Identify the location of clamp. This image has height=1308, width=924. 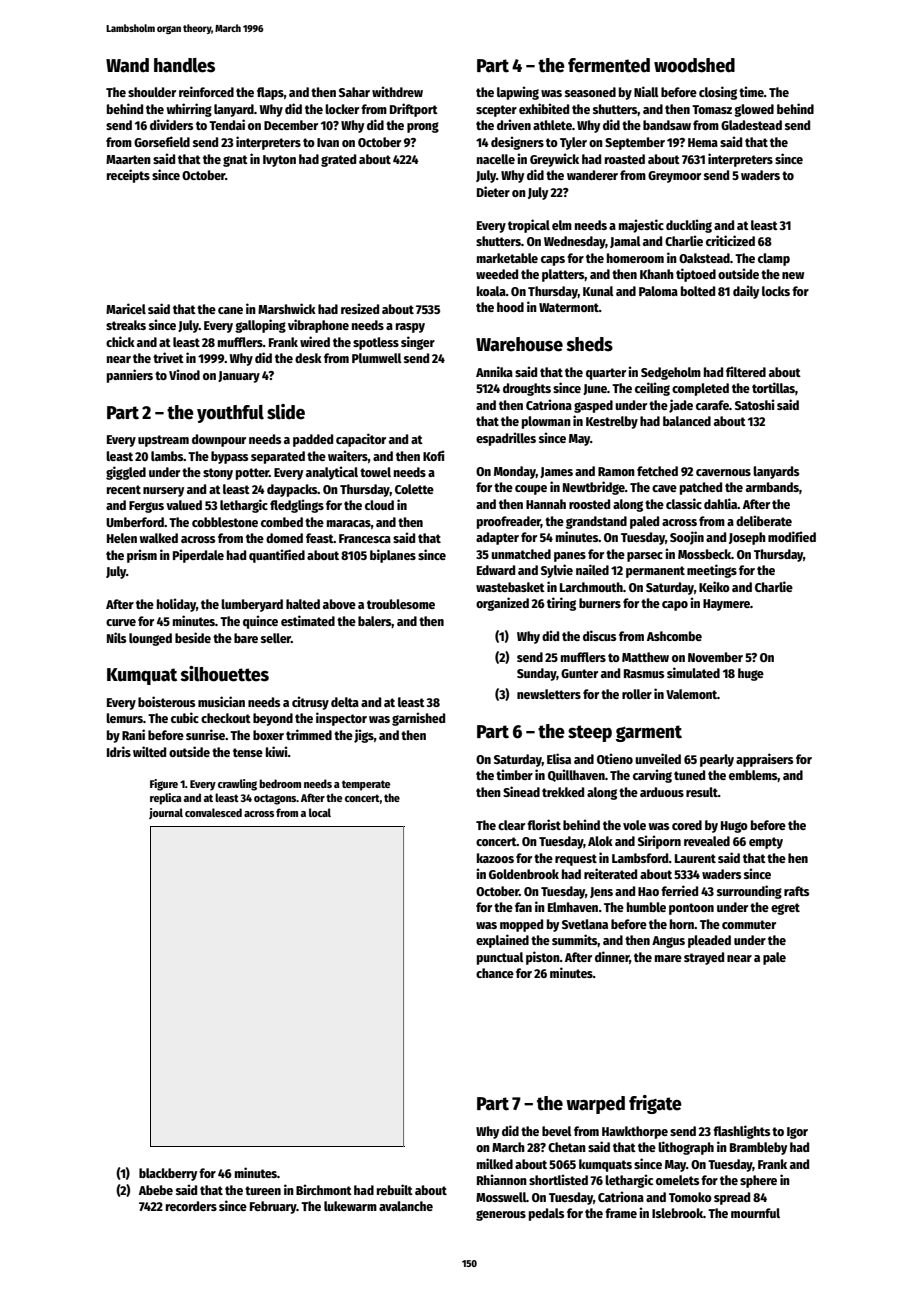
(774, 259).
